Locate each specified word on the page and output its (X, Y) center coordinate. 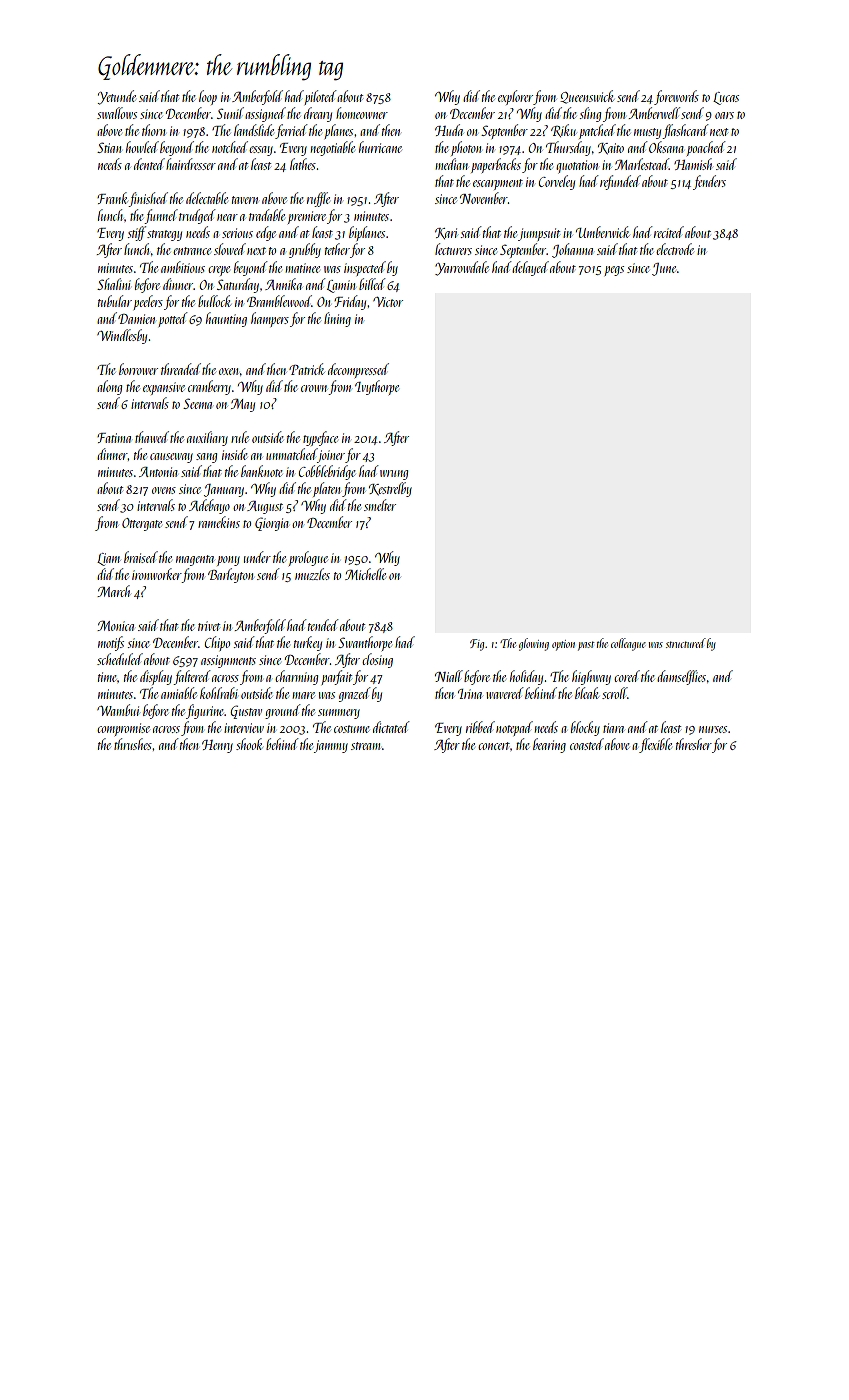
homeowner (362, 113)
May (243, 405)
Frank (113, 199)
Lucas (726, 98)
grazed (354, 694)
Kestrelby (390, 489)
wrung (394, 475)
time (108, 677)
